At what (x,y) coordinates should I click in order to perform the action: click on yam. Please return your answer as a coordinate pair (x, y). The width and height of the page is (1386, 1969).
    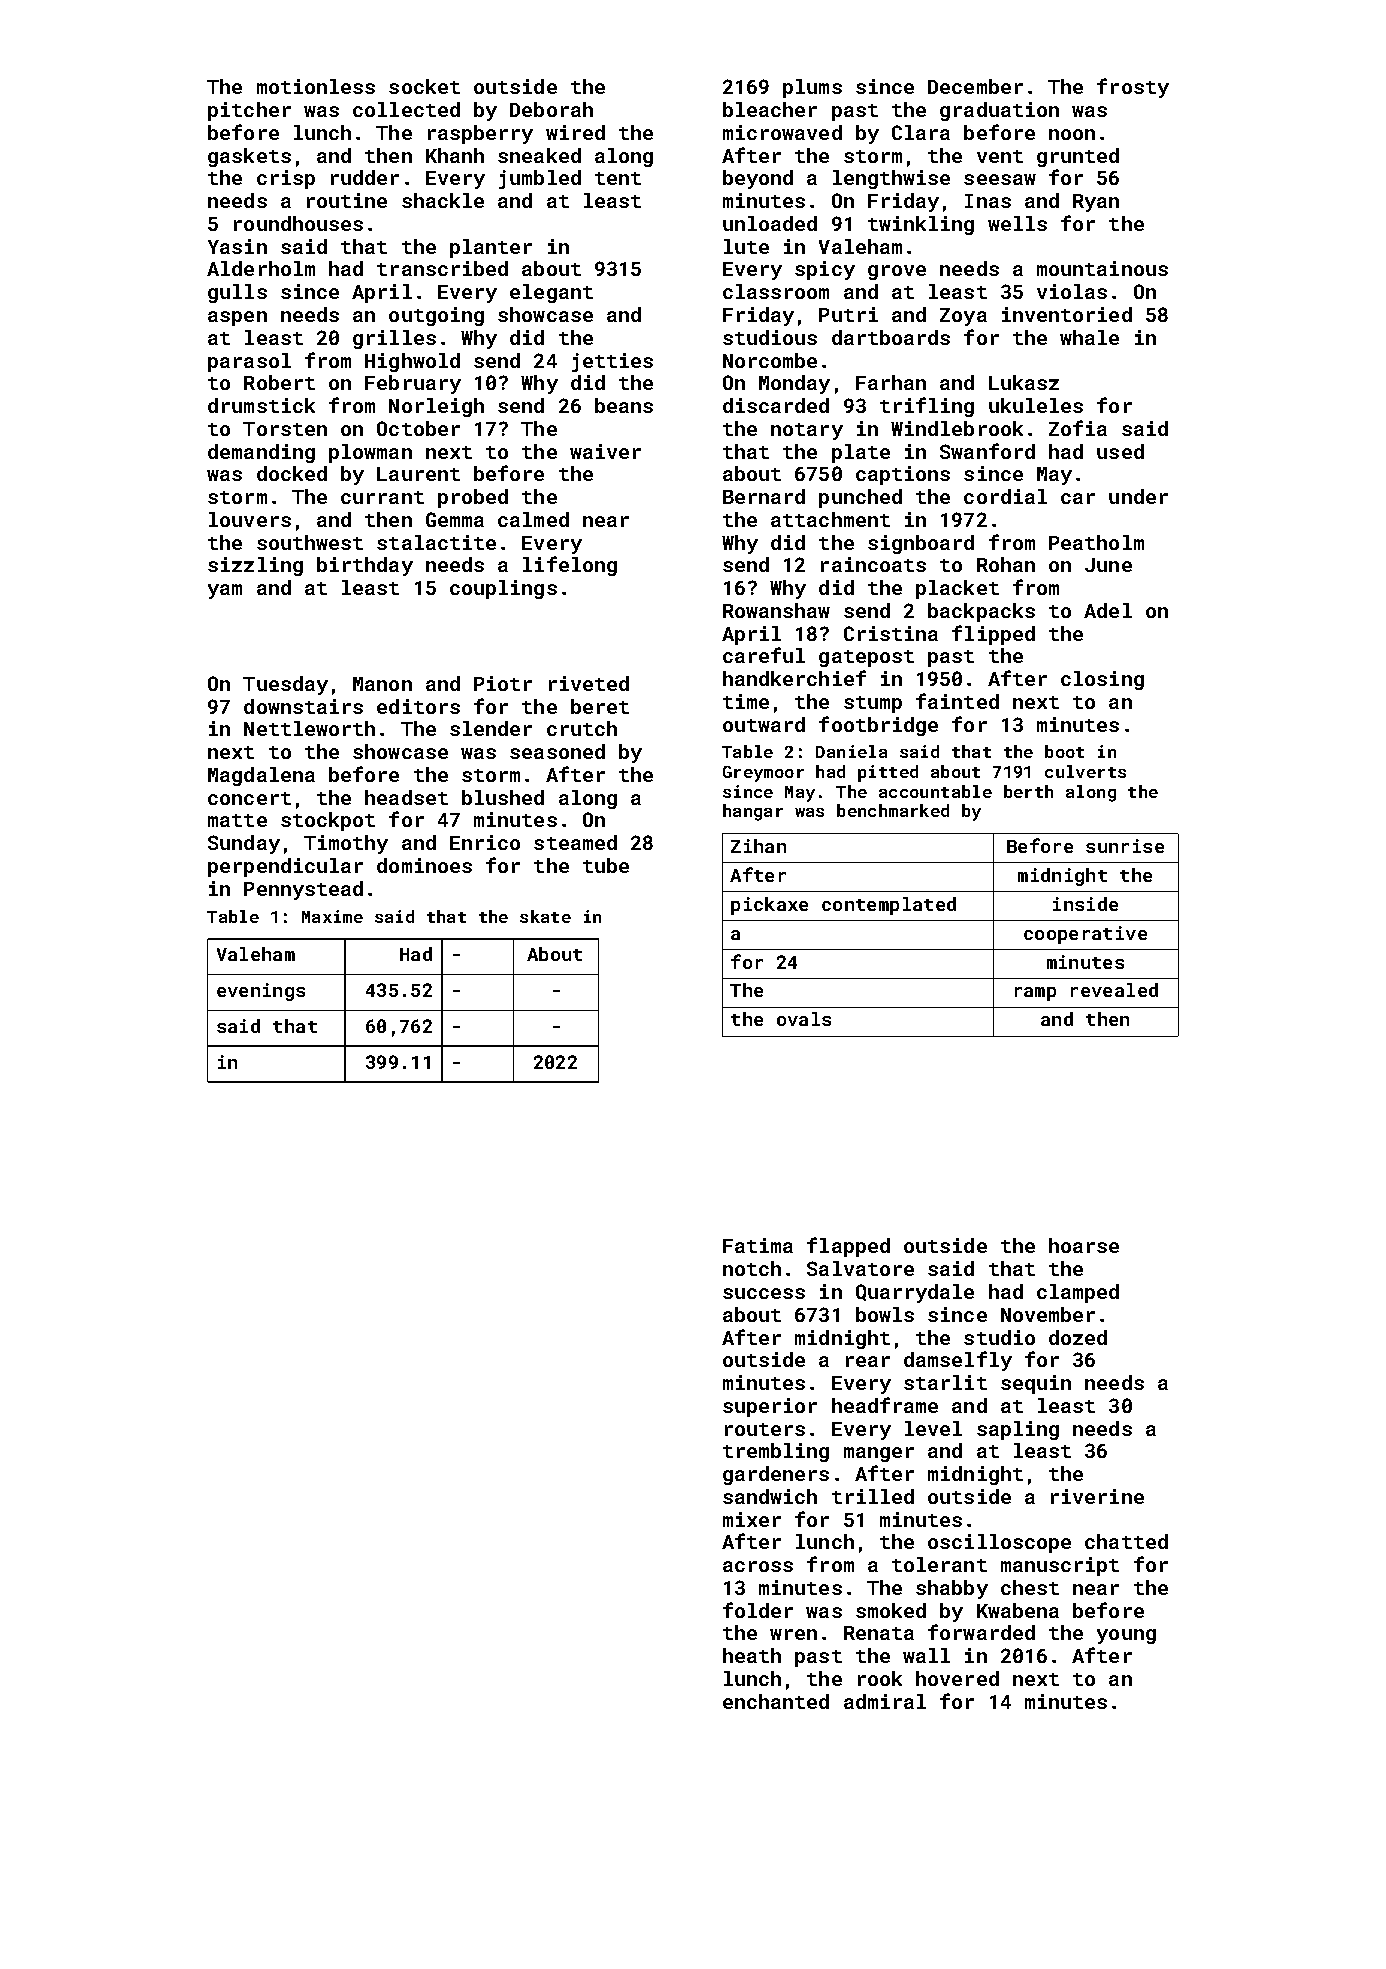
    Looking at the image, I should click on (225, 591).
